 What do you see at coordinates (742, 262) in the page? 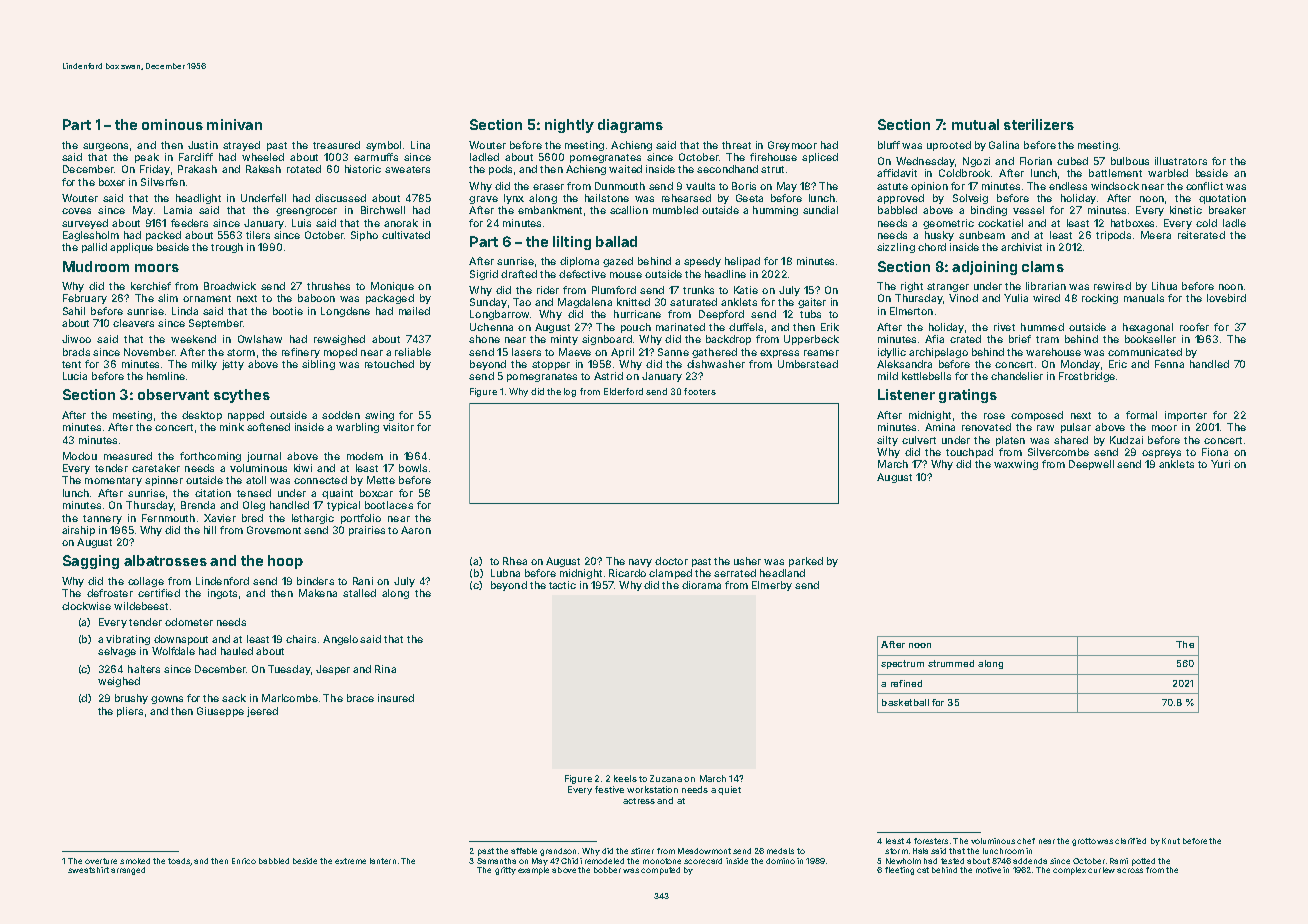
I see `helipad` at bounding box center [742, 262].
